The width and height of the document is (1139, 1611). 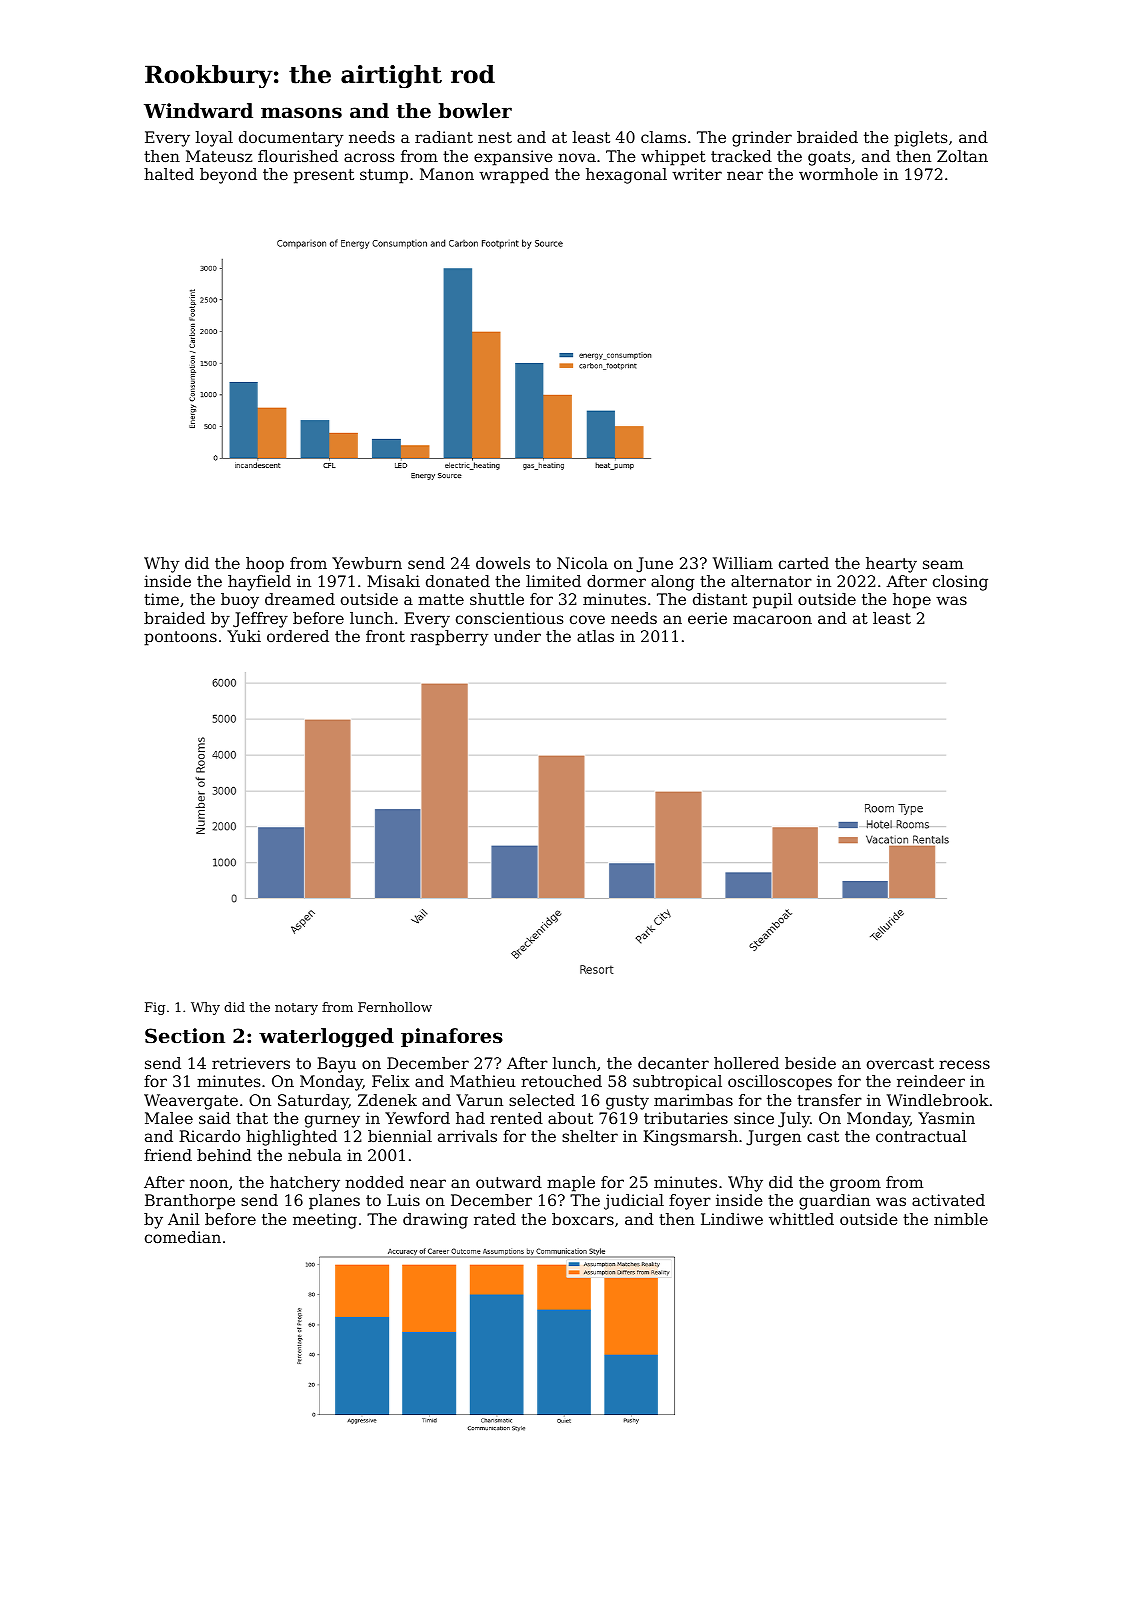 I want to click on hexagonal, so click(x=626, y=176).
